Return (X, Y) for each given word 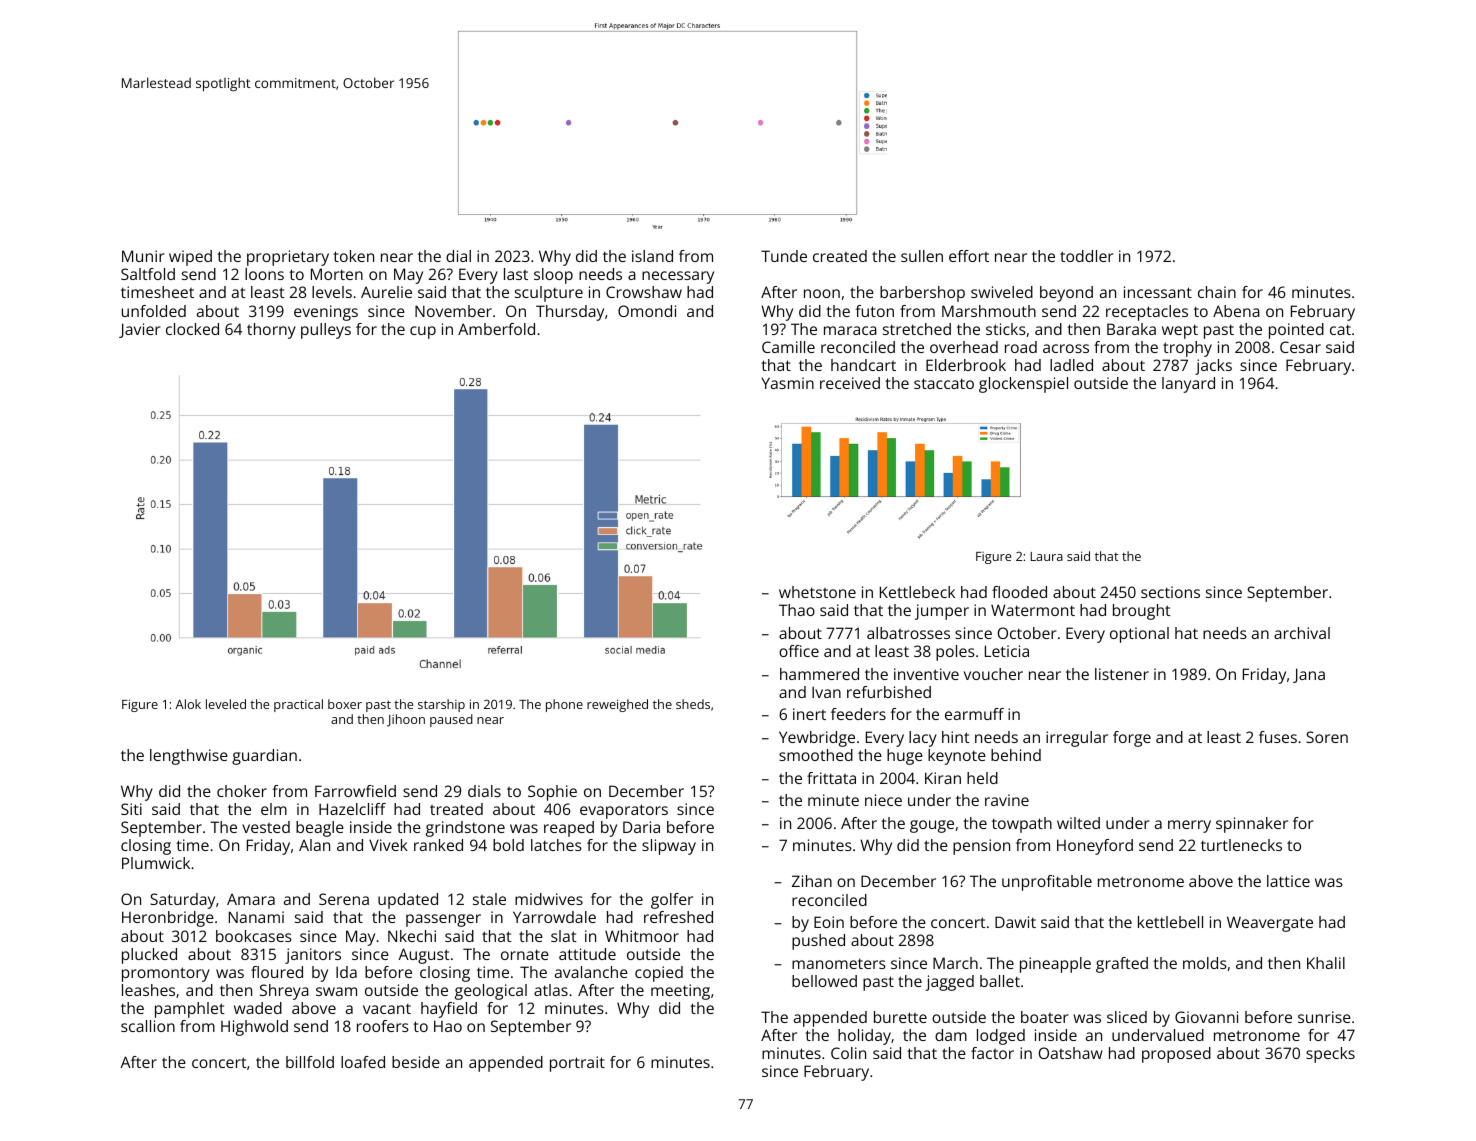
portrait (577, 1064)
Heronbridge (168, 919)
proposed (1176, 1055)
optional (1139, 635)
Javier (140, 330)
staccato (944, 383)
